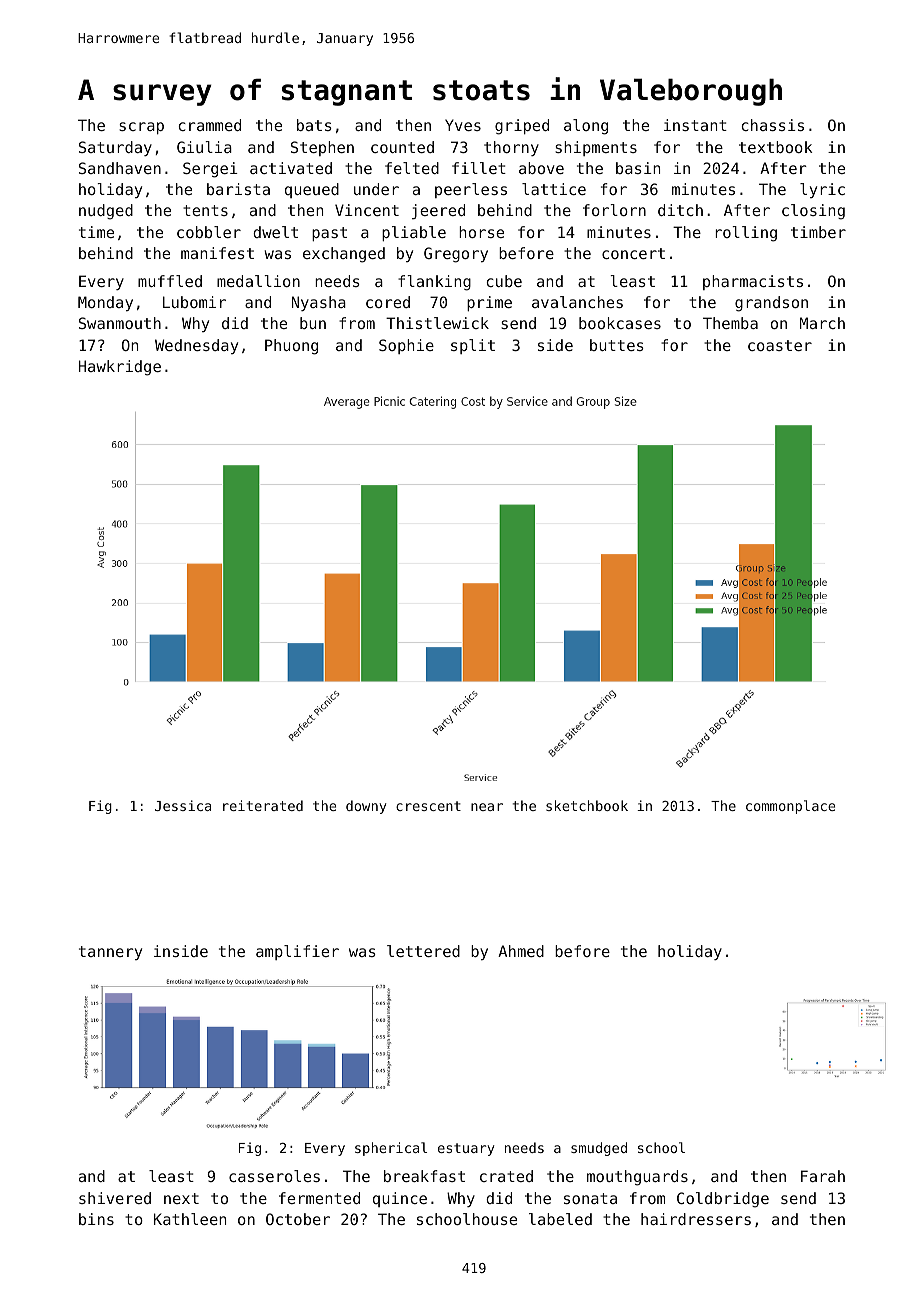 The height and width of the image is (1308, 924). What do you see at coordinates (406, 346) in the image?
I see `Sophie` at bounding box center [406, 346].
